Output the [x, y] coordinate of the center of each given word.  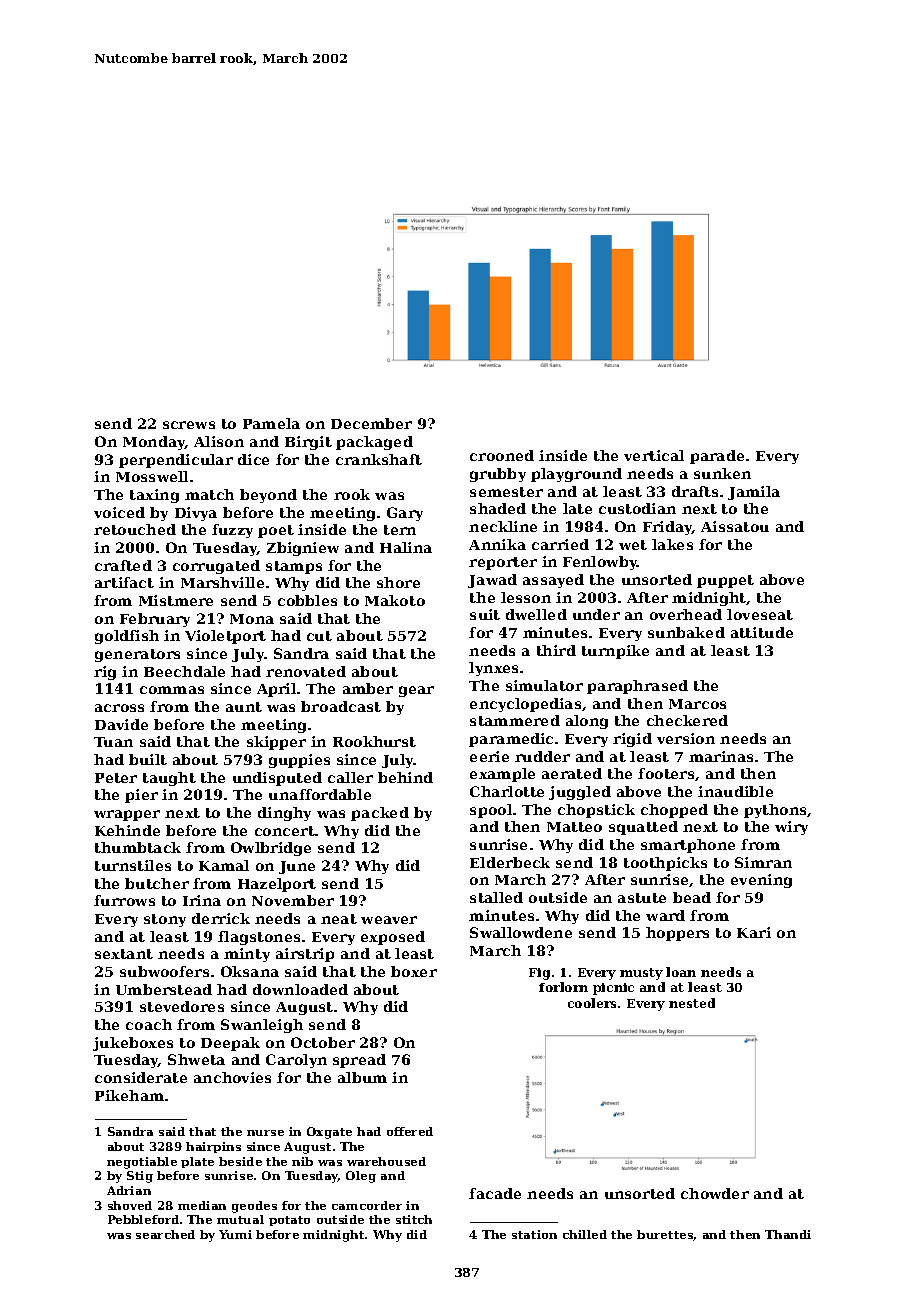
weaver [389, 920]
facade [495, 1193]
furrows [124, 900]
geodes [254, 1207]
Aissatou [735, 526]
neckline [503, 526]
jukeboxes [133, 1044]
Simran [763, 862]
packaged [374, 443]
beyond [268, 496]
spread [359, 1061]
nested [692, 1003]
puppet [725, 581]
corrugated [216, 567]
